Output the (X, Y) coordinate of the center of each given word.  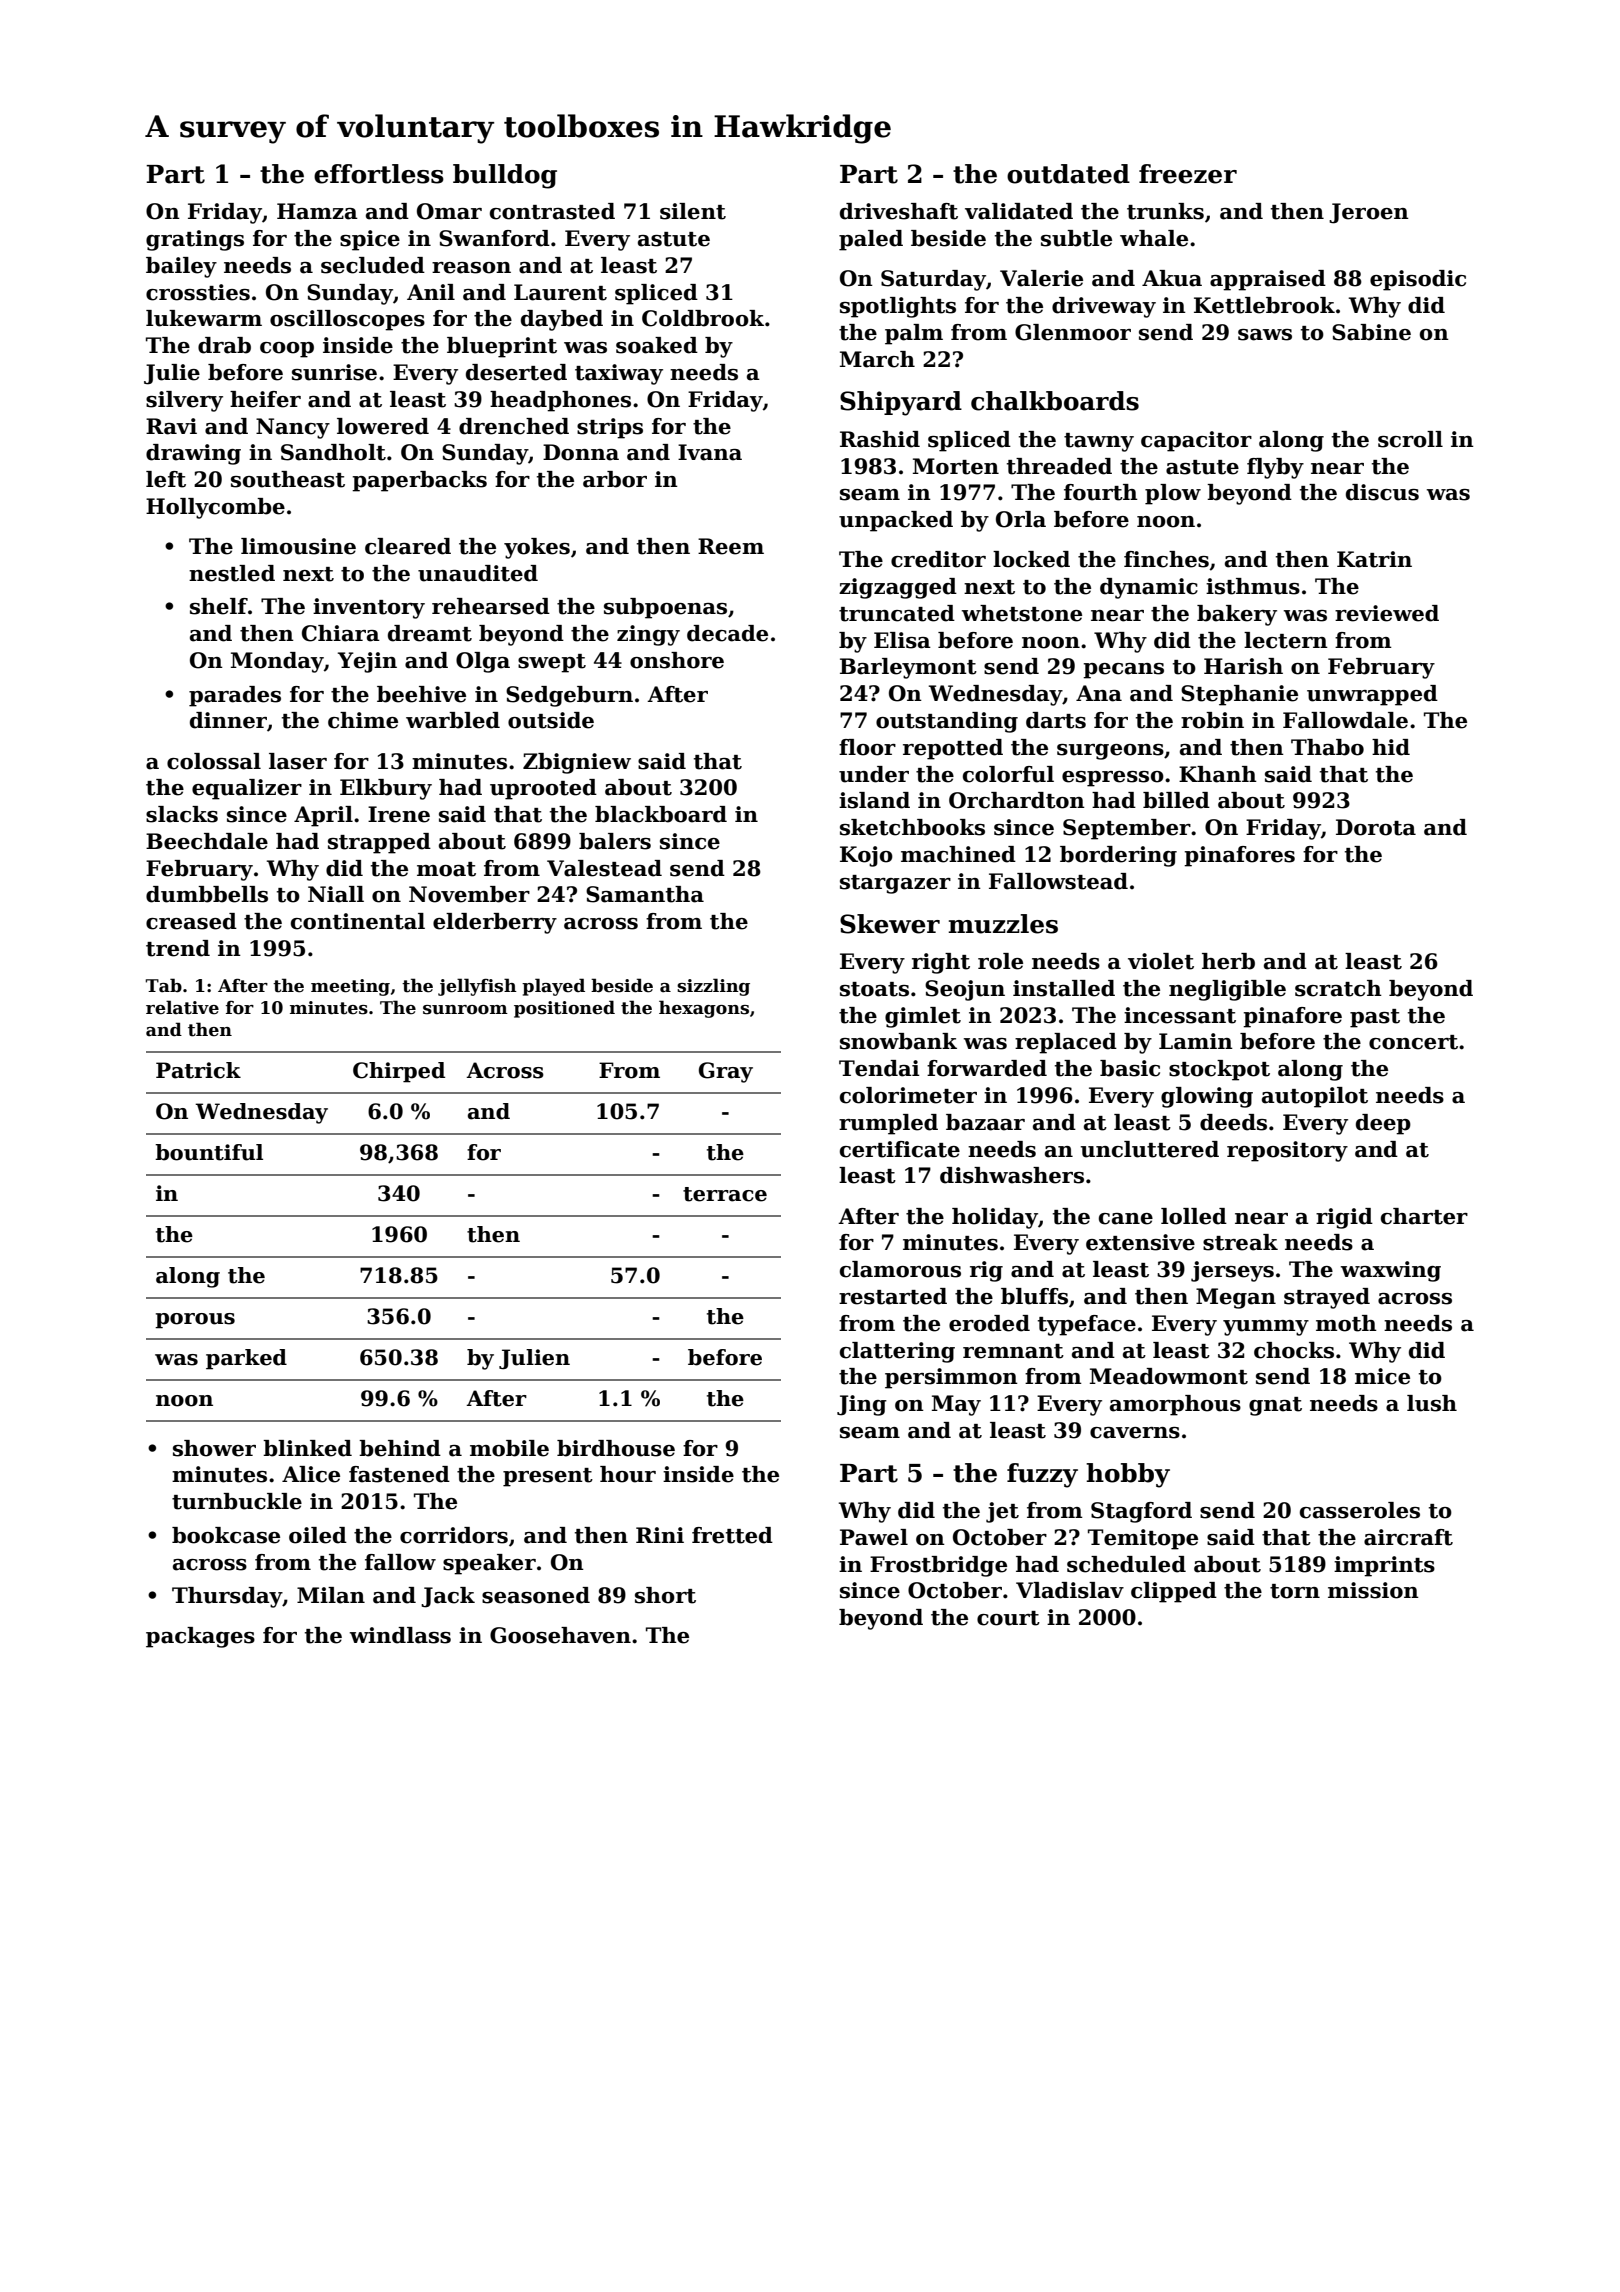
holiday (995, 1218)
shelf (219, 606)
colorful (1008, 774)
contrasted (552, 211)
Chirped (399, 1072)
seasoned (536, 1595)
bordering (1118, 856)
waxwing (1391, 1271)
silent (693, 211)
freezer (1188, 174)
